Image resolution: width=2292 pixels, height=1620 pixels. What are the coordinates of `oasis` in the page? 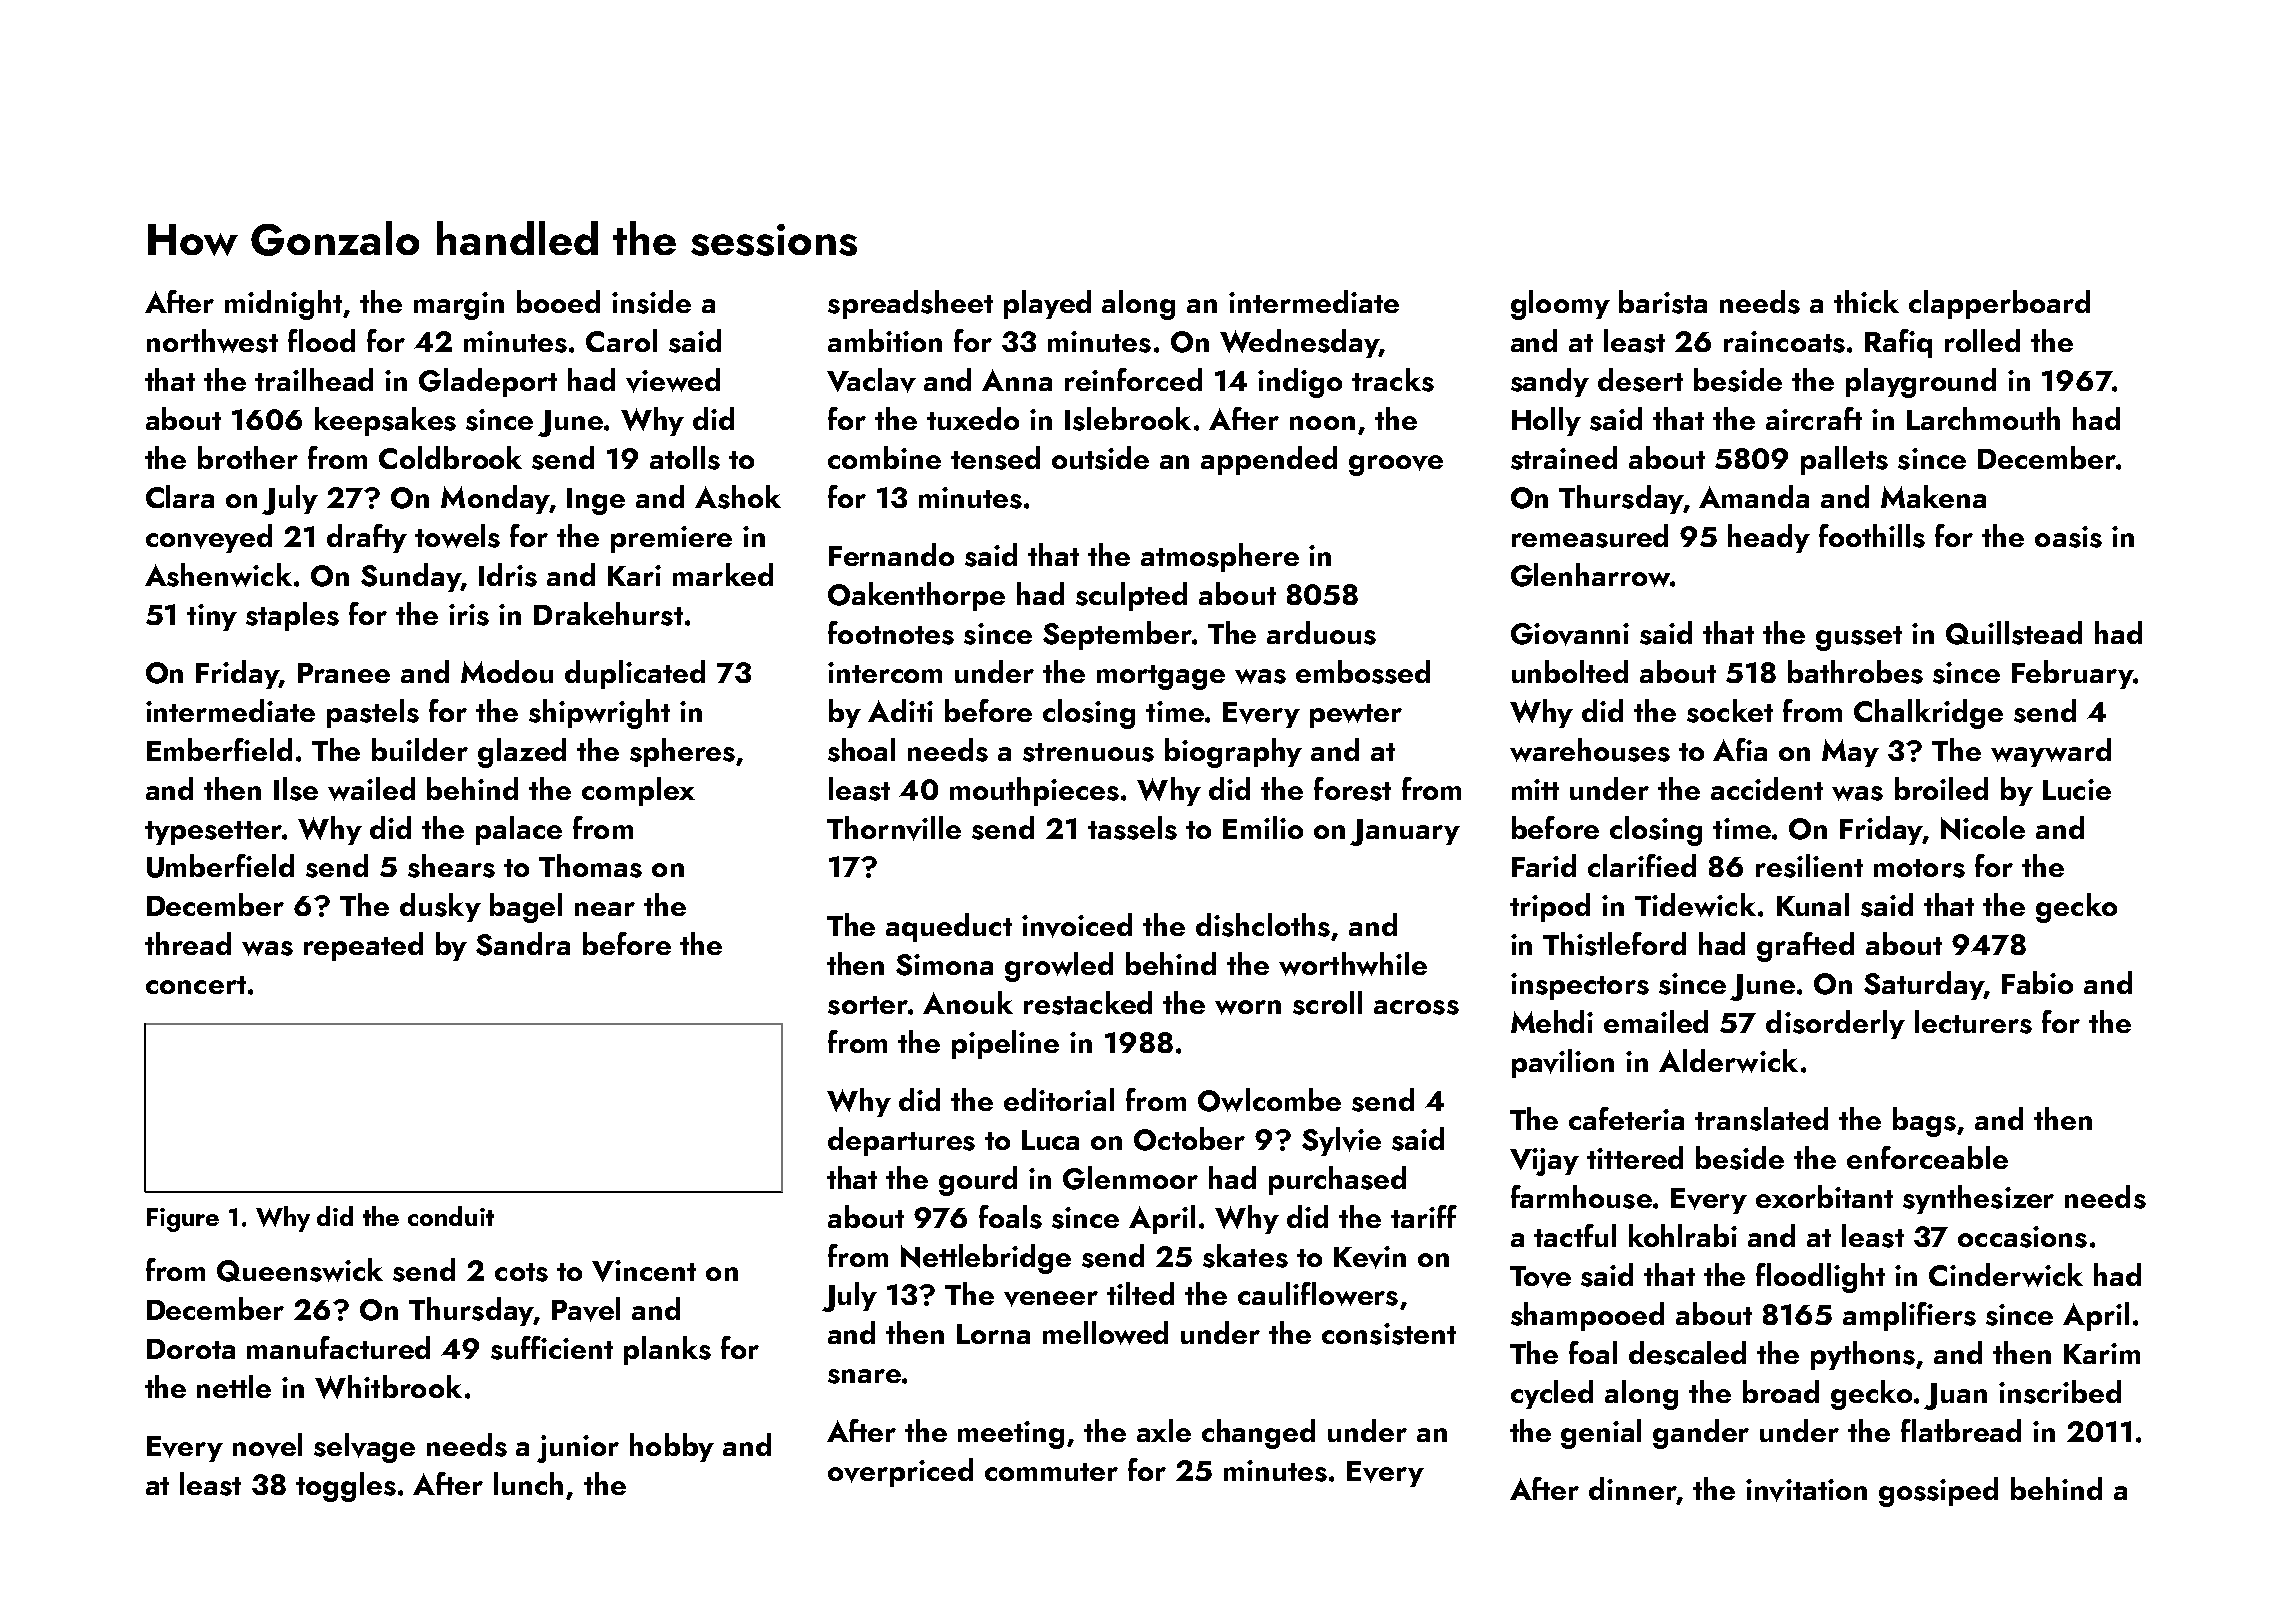 It's located at (2068, 537).
